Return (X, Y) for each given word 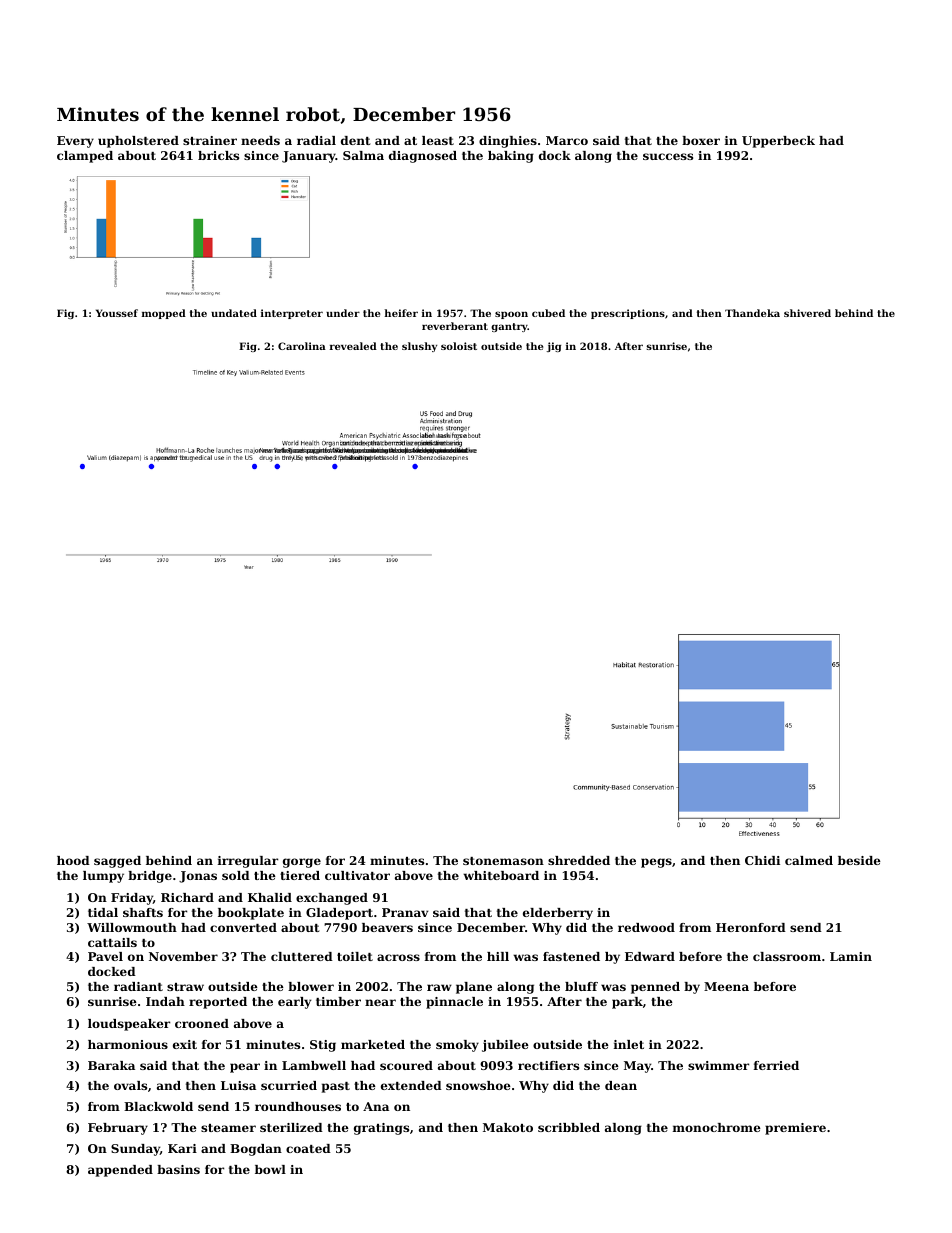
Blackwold (158, 1106)
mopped (164, 314)
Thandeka (752, 313)
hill (498, 956)
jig (553, 347)
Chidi (762, 860)
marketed (373, 1044)
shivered (807, 313)
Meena (726, 986)
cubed (548, 313)
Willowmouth (132, 927)
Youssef (117, 313)
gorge (302, 863)
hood (73, 860)
